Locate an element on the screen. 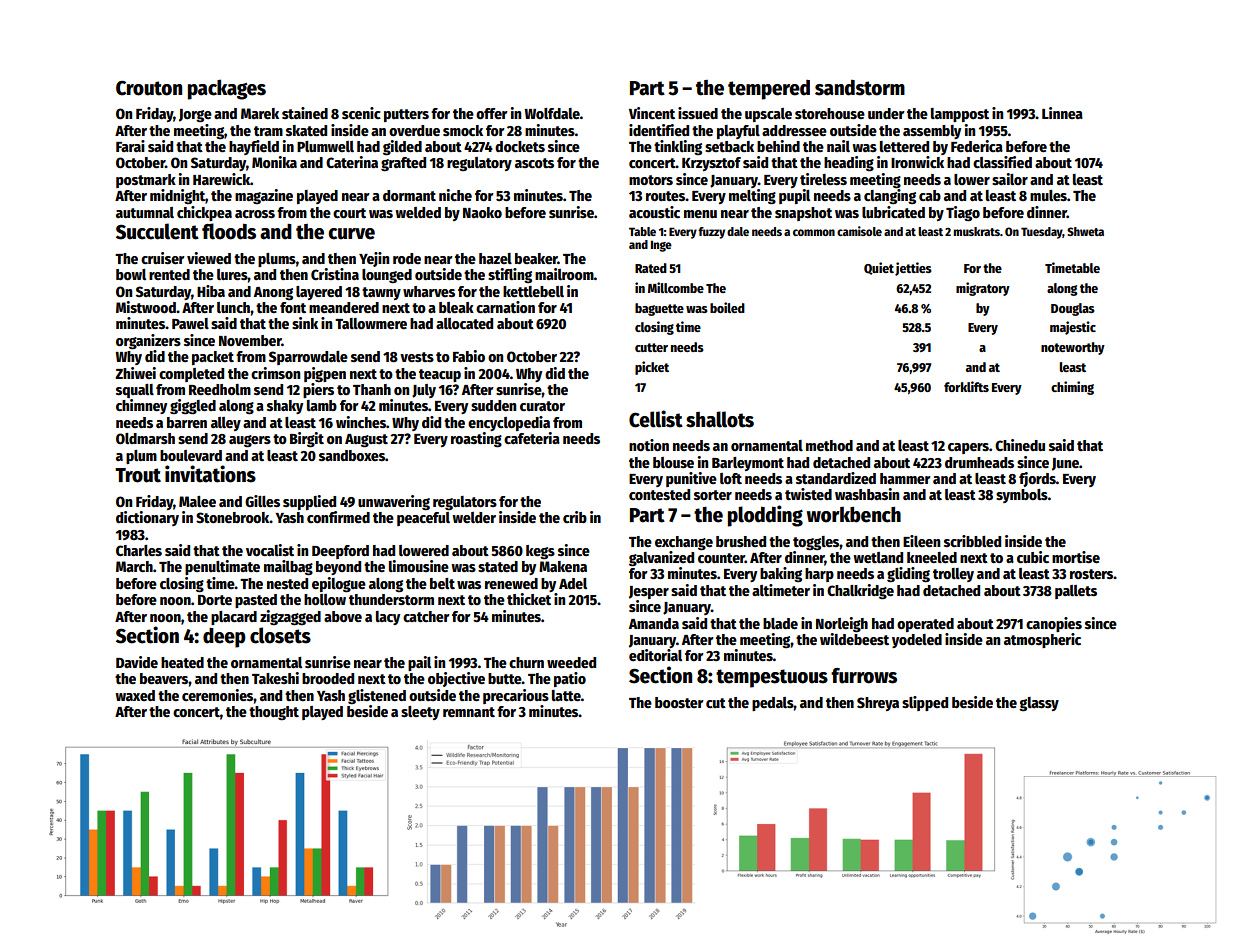  Shweta is located at coordinates (1085, 231).
